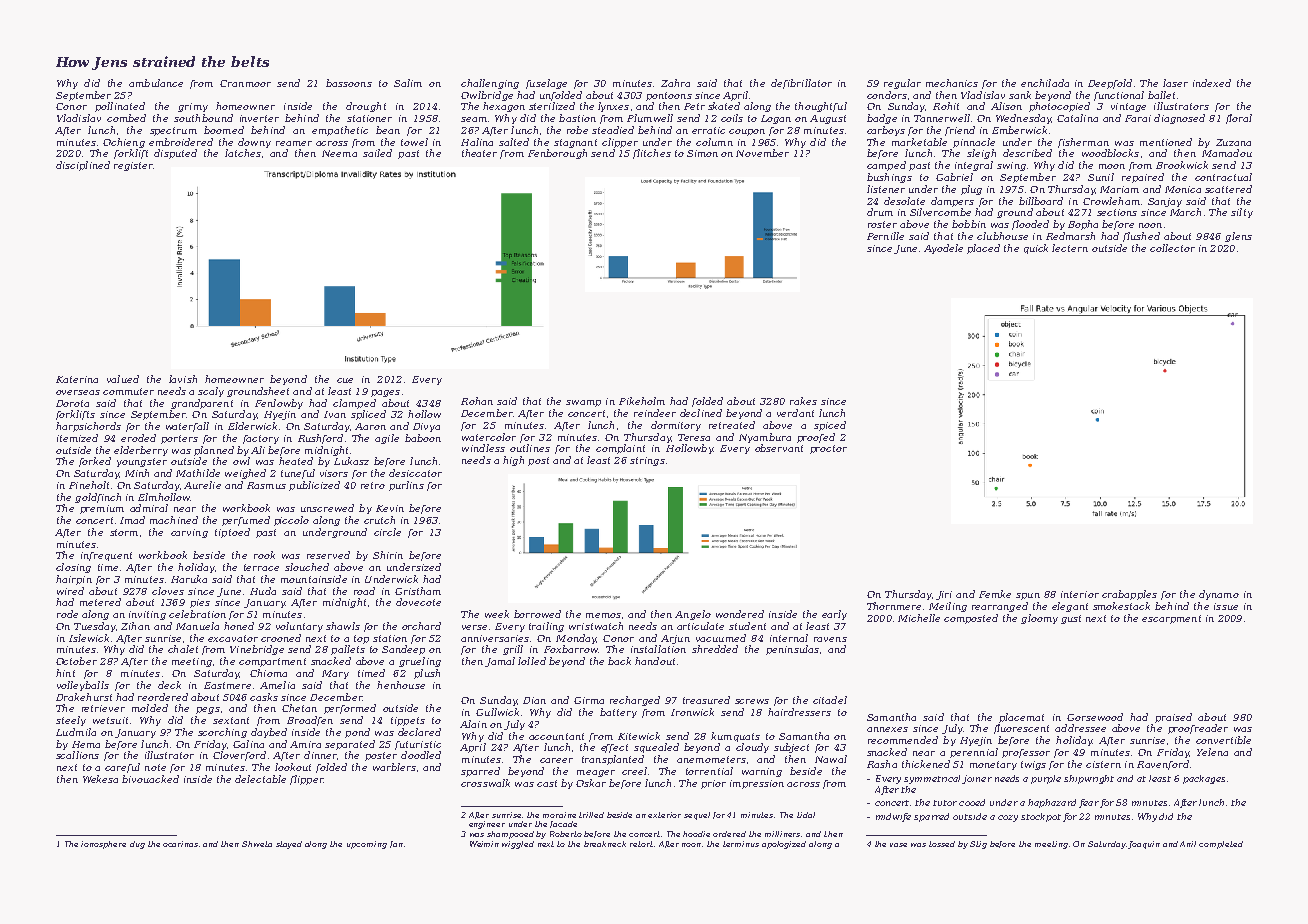 This screenshot has height=924, width=1308. I want to click on mechanics, so click(952, 83).
